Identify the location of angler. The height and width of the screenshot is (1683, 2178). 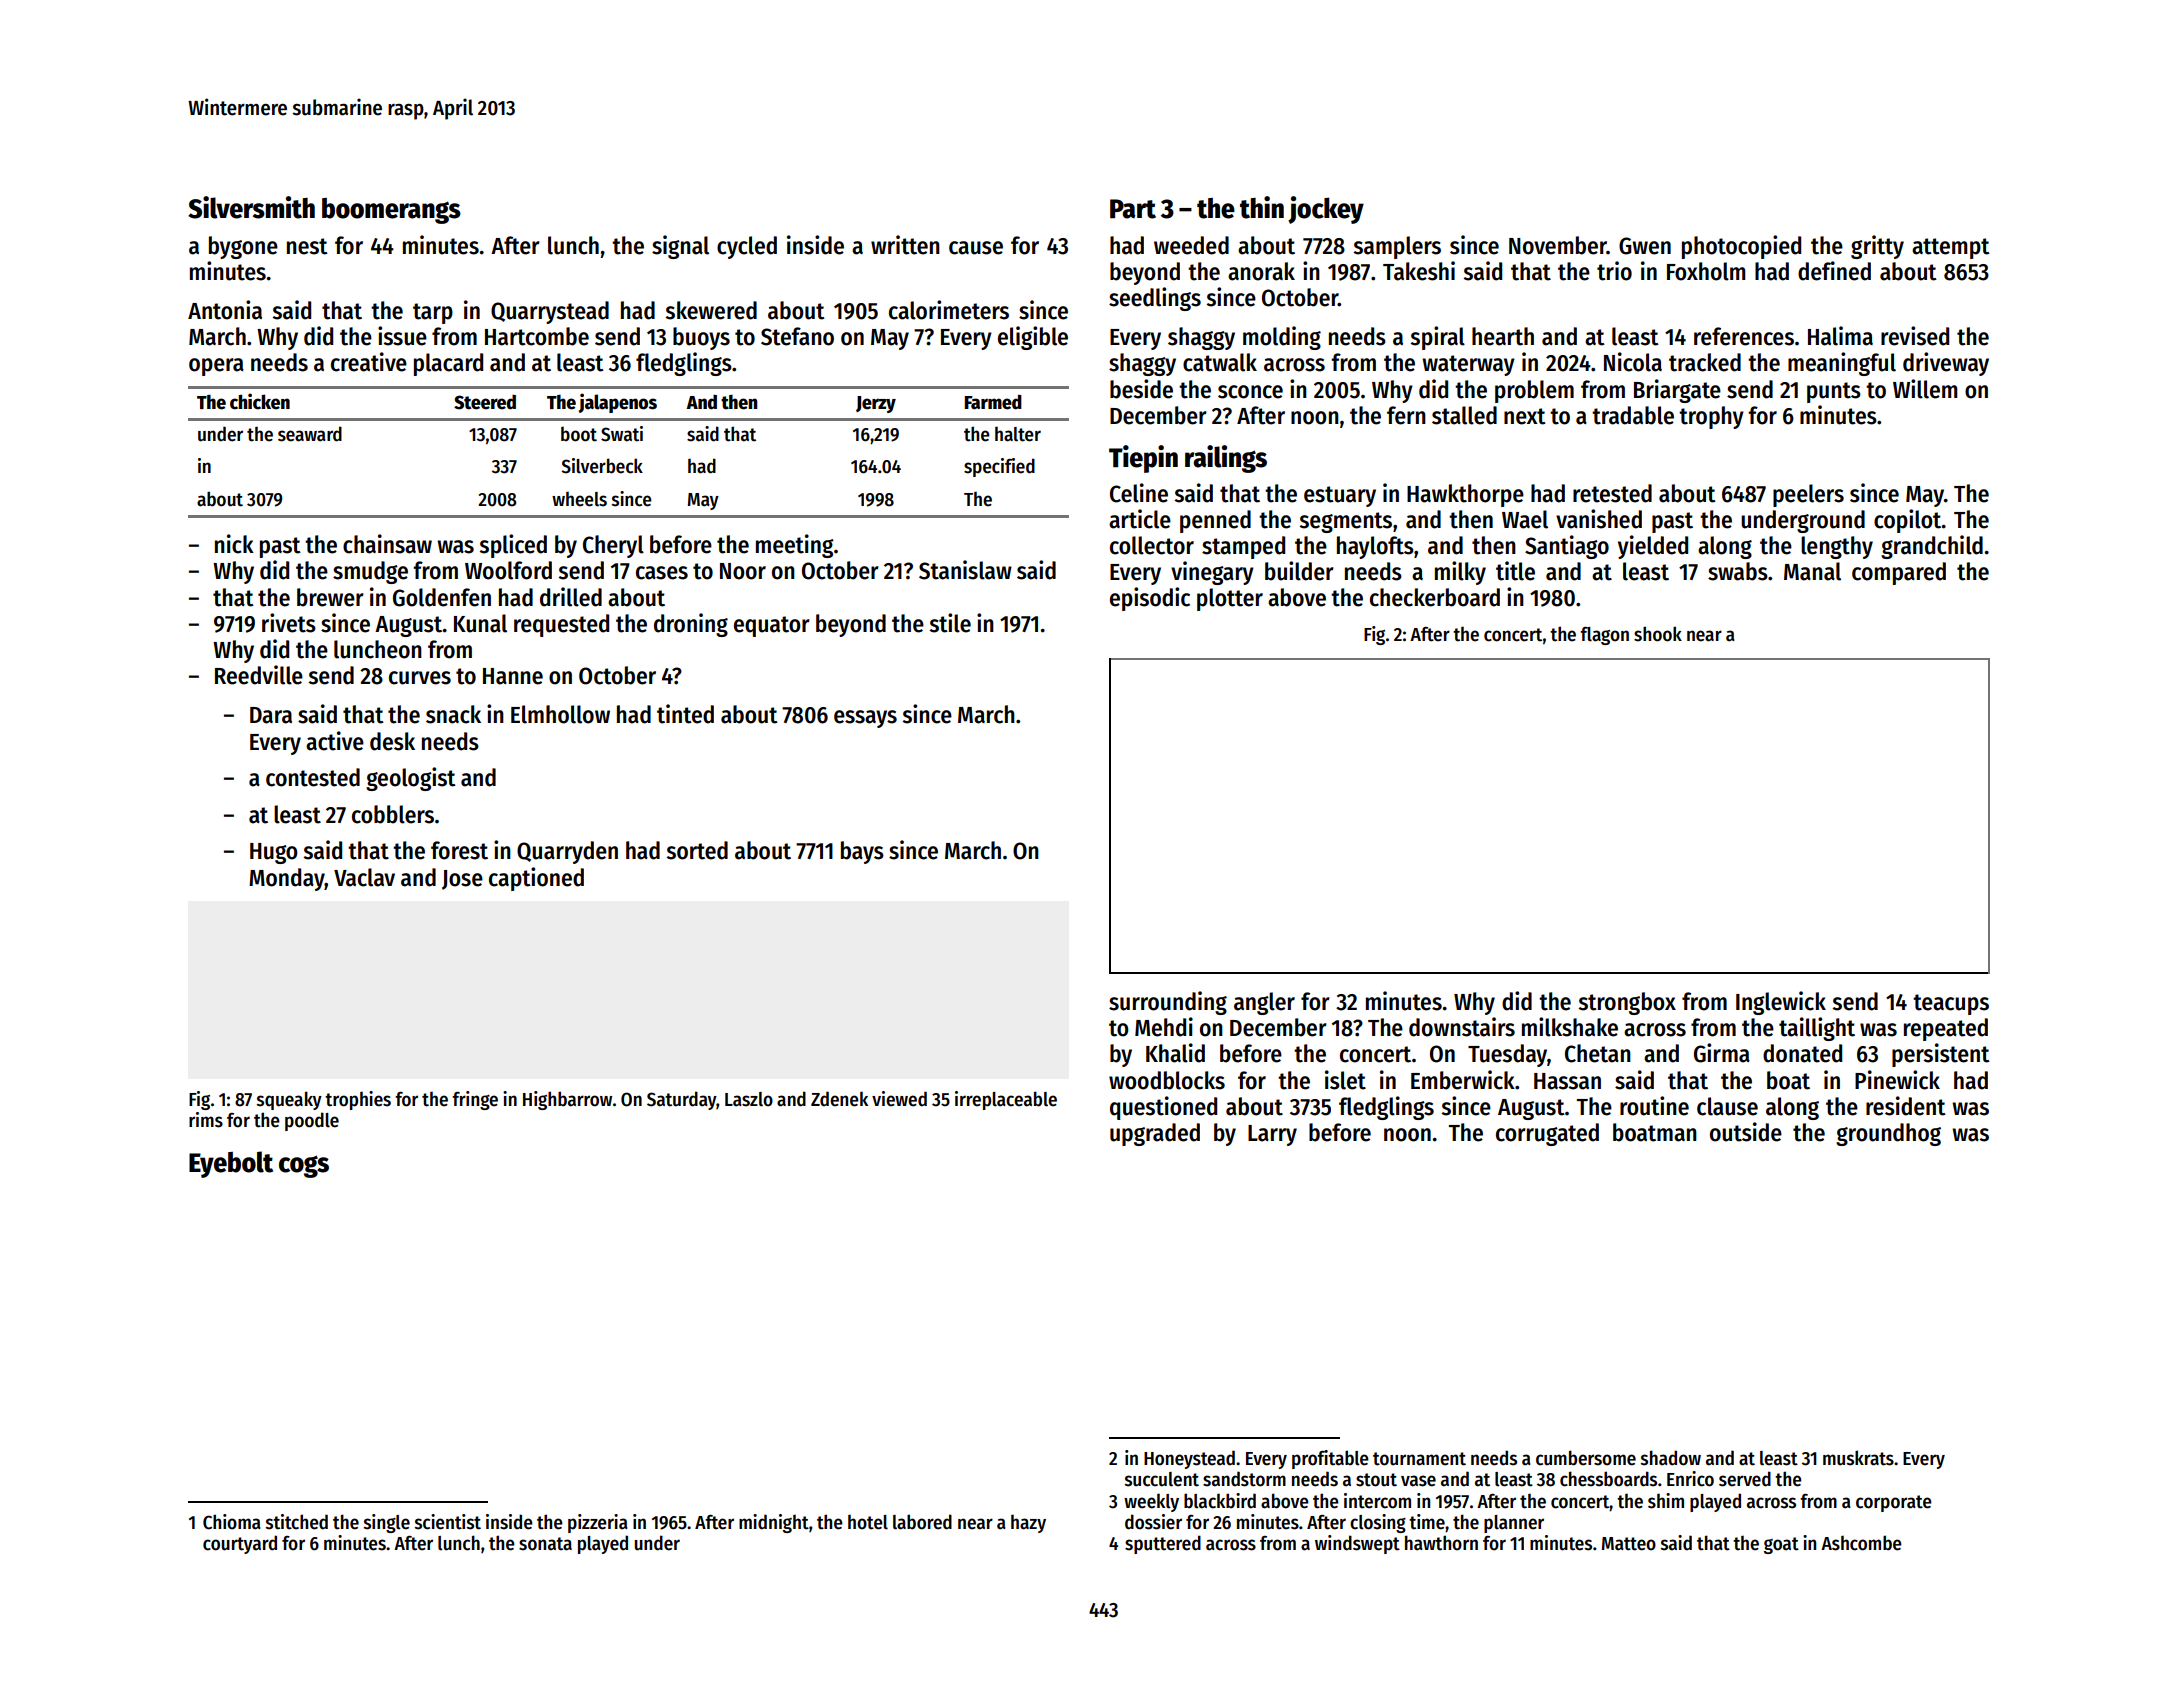
(1264, 1003).
